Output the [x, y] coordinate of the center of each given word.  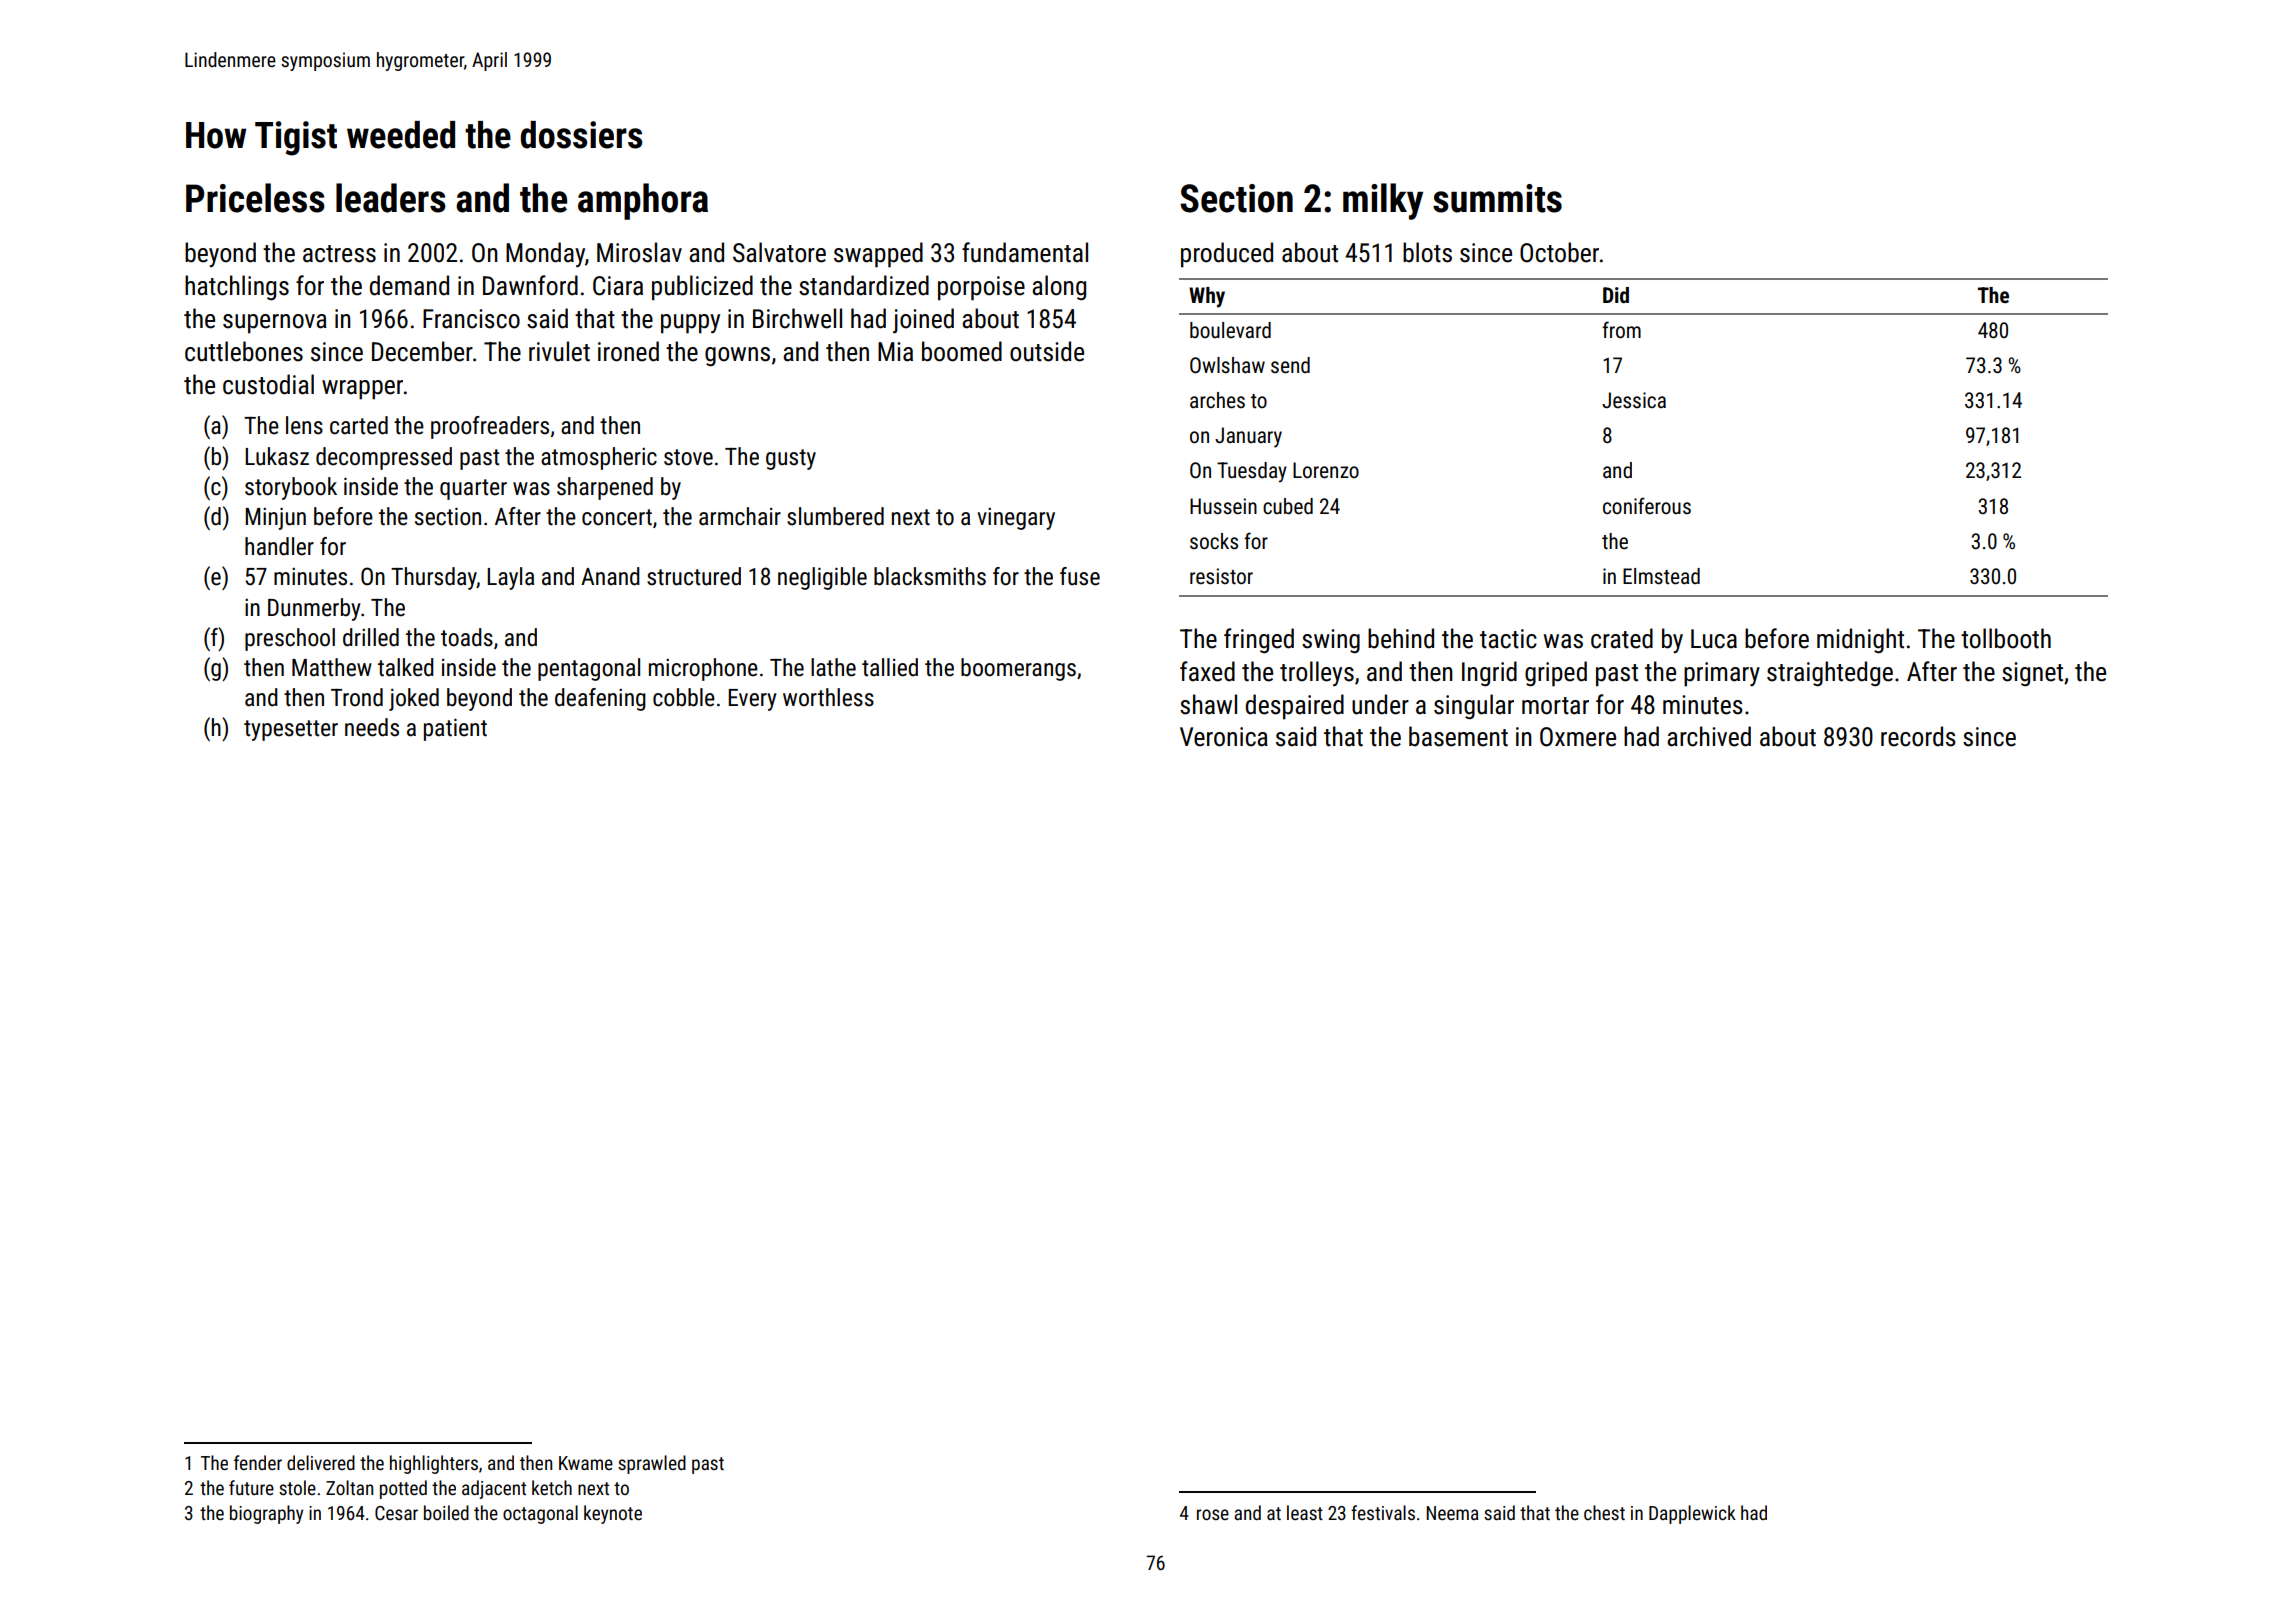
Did [1616, 295]
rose [1213, 1514]
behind [1401, 638]
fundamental [1025, 252]
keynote [613, 1514]
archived [1709, 736]
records [1918, 736]
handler [279, 546]
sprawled [652, 1464]
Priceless [255, 198]
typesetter [291, 730]
